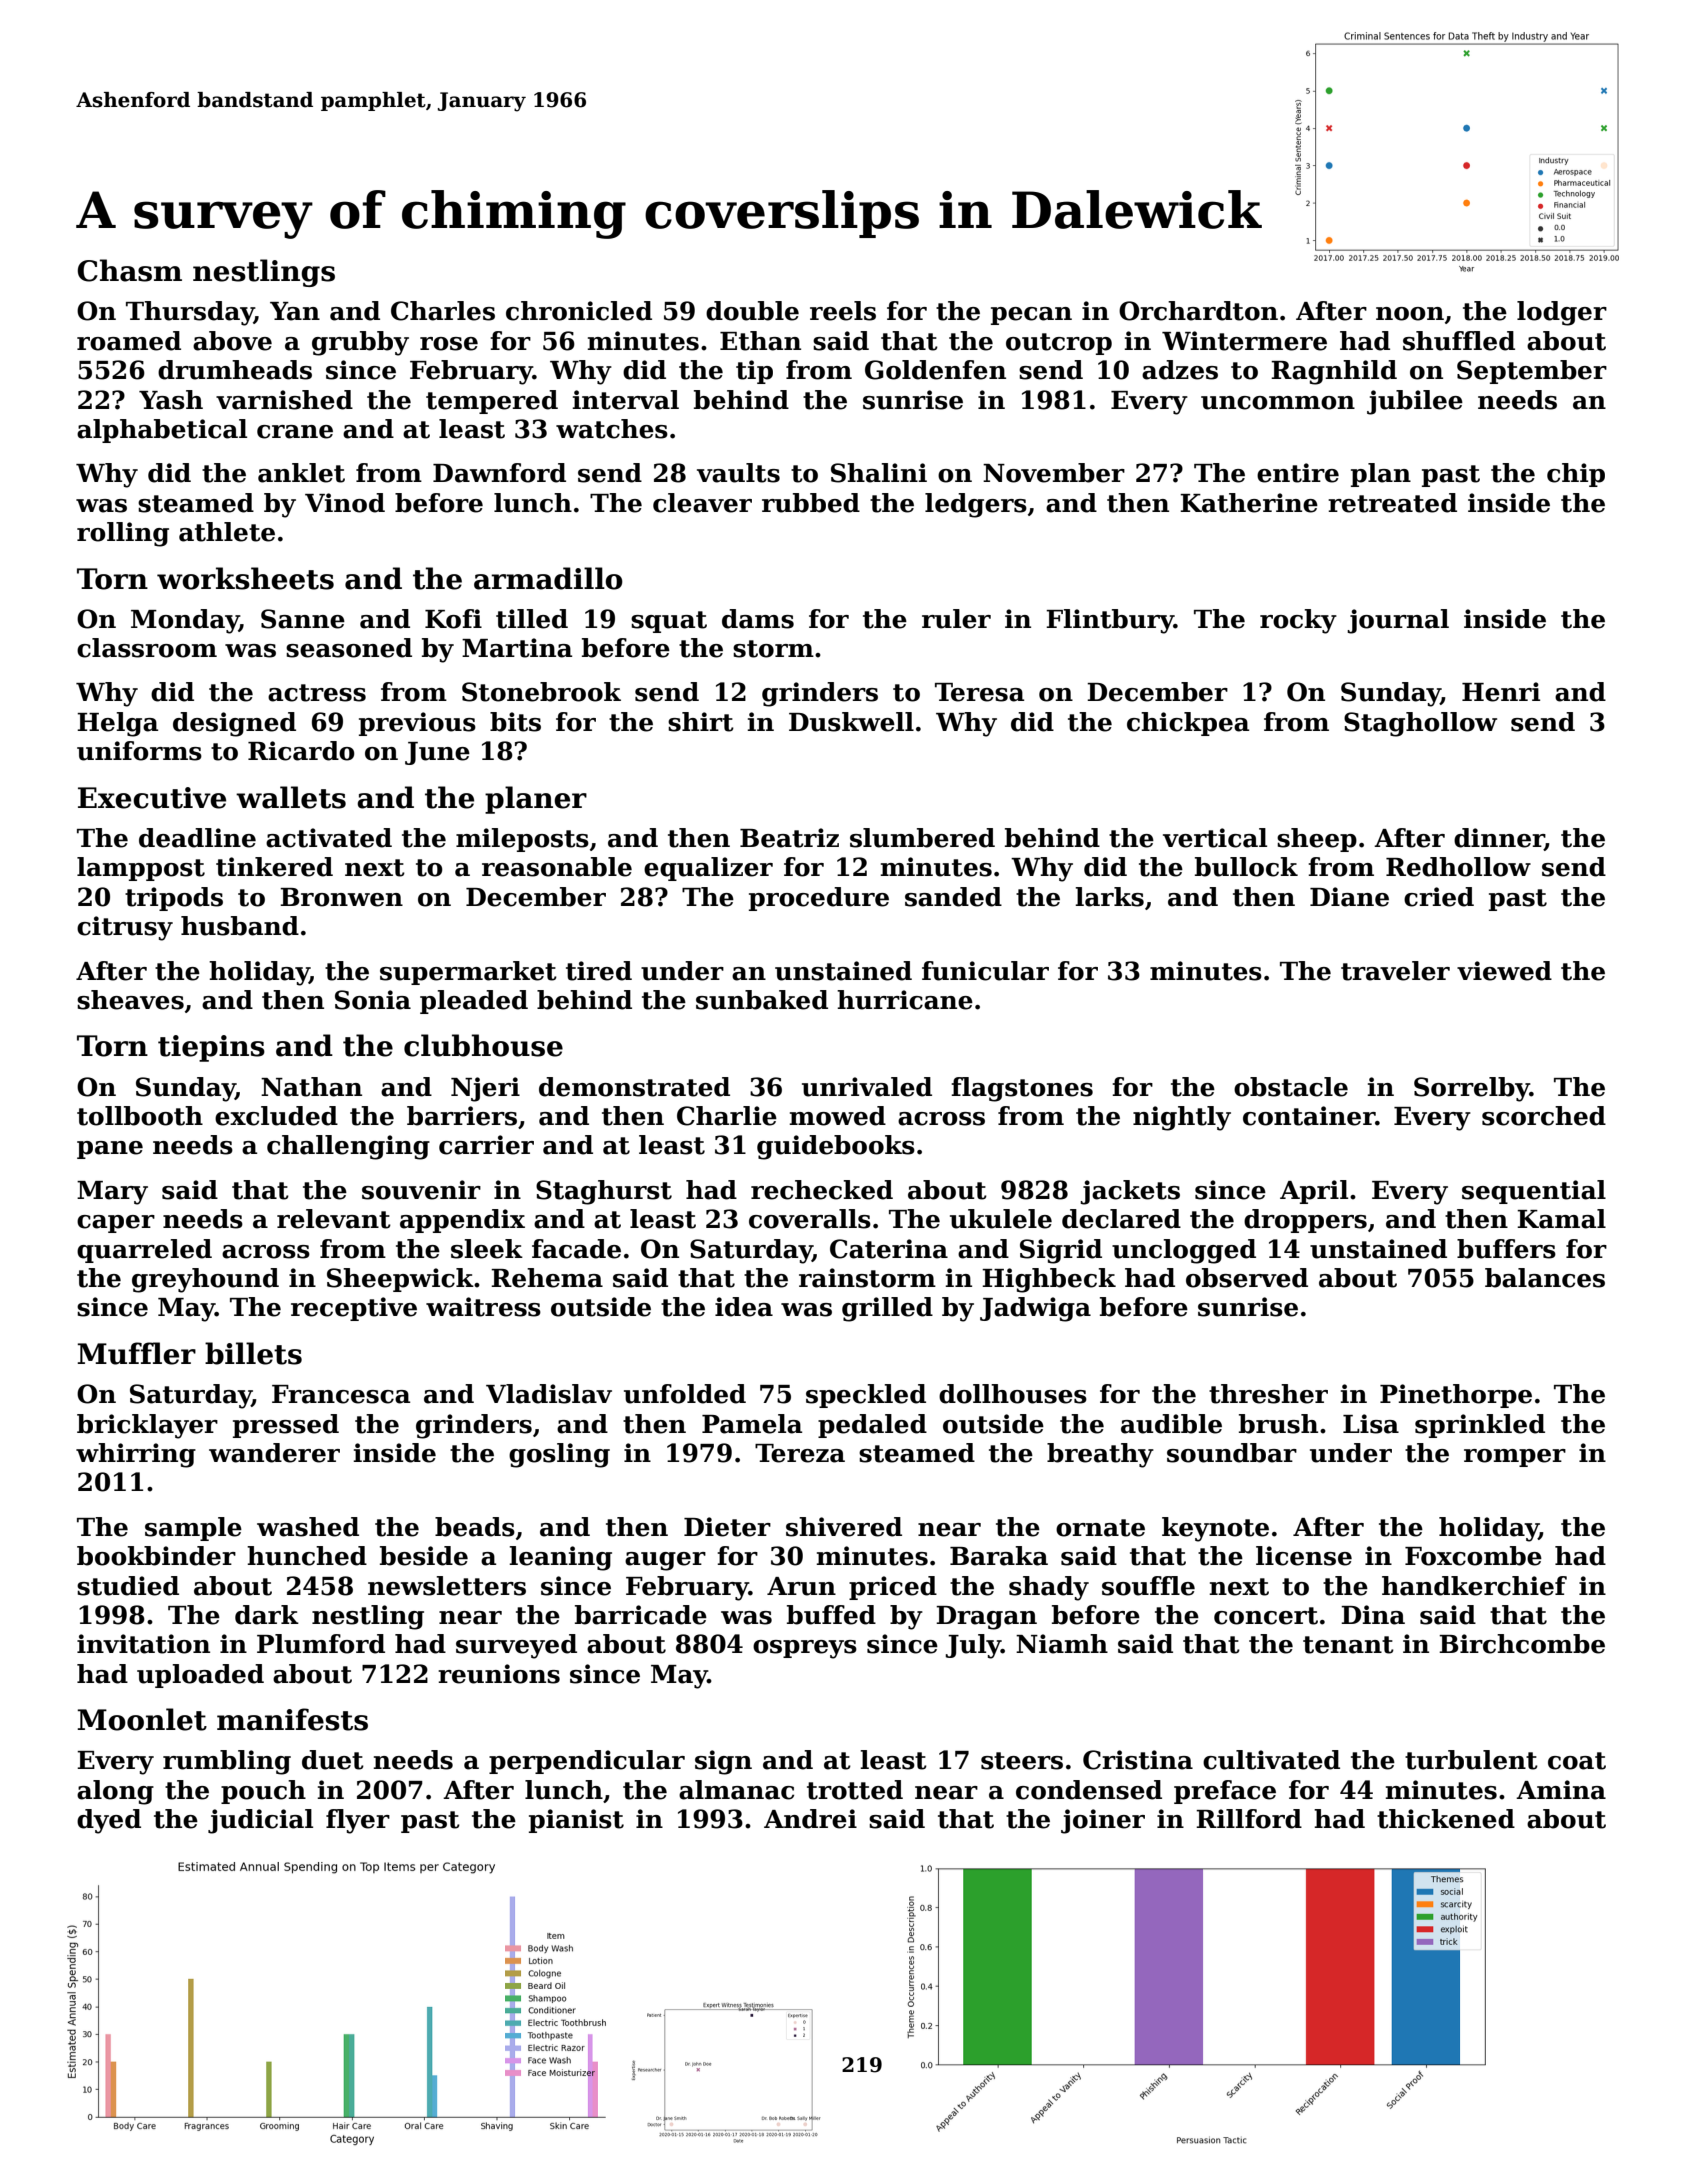 The height and width of the screenshot is (2178, 1683). Describe the element at coordinates (1198, 311) in the screenshot. I see `Orchardton` at that location.
